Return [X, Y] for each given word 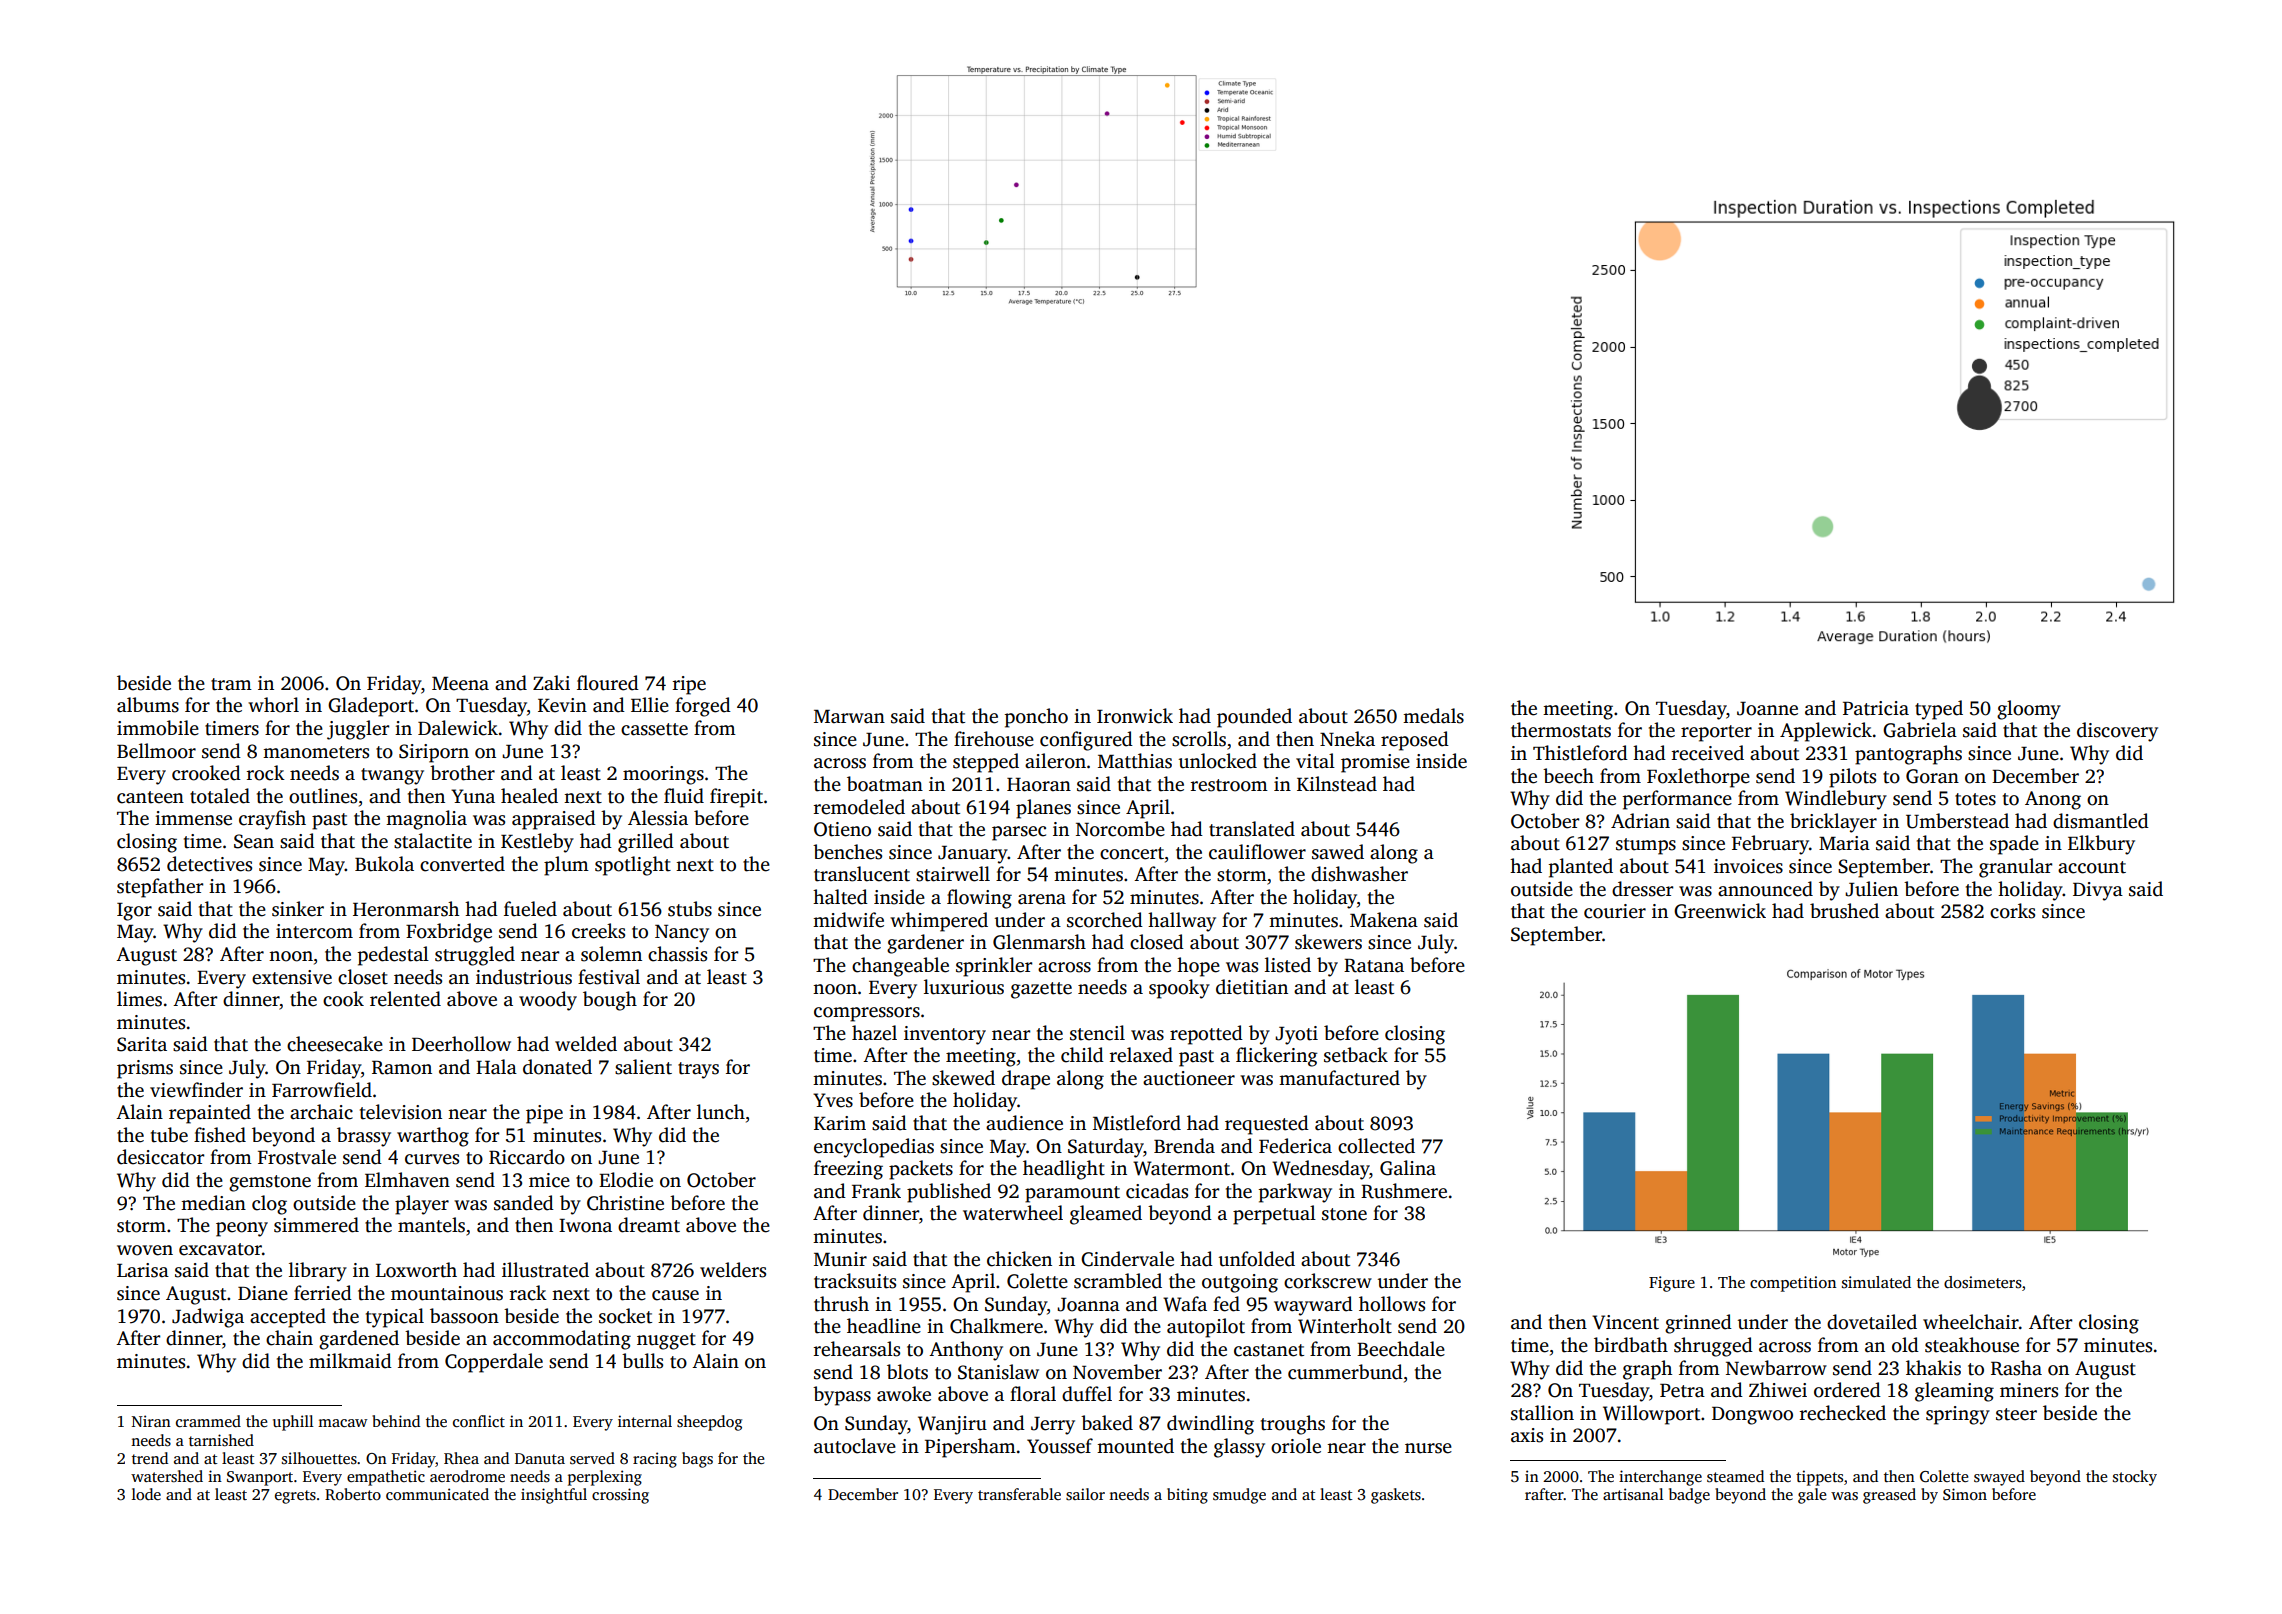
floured [608, 683]
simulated [1876, 1282]
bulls [642, 1361]
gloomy [2029, 710]
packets [921, 1170]
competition [1793, 1284]
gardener [925, 944]
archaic [321, 1112]
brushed [1844, 911]
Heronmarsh [406, 909]
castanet [1269, 1350]
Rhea [461, 1458]
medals [1433, 716]
